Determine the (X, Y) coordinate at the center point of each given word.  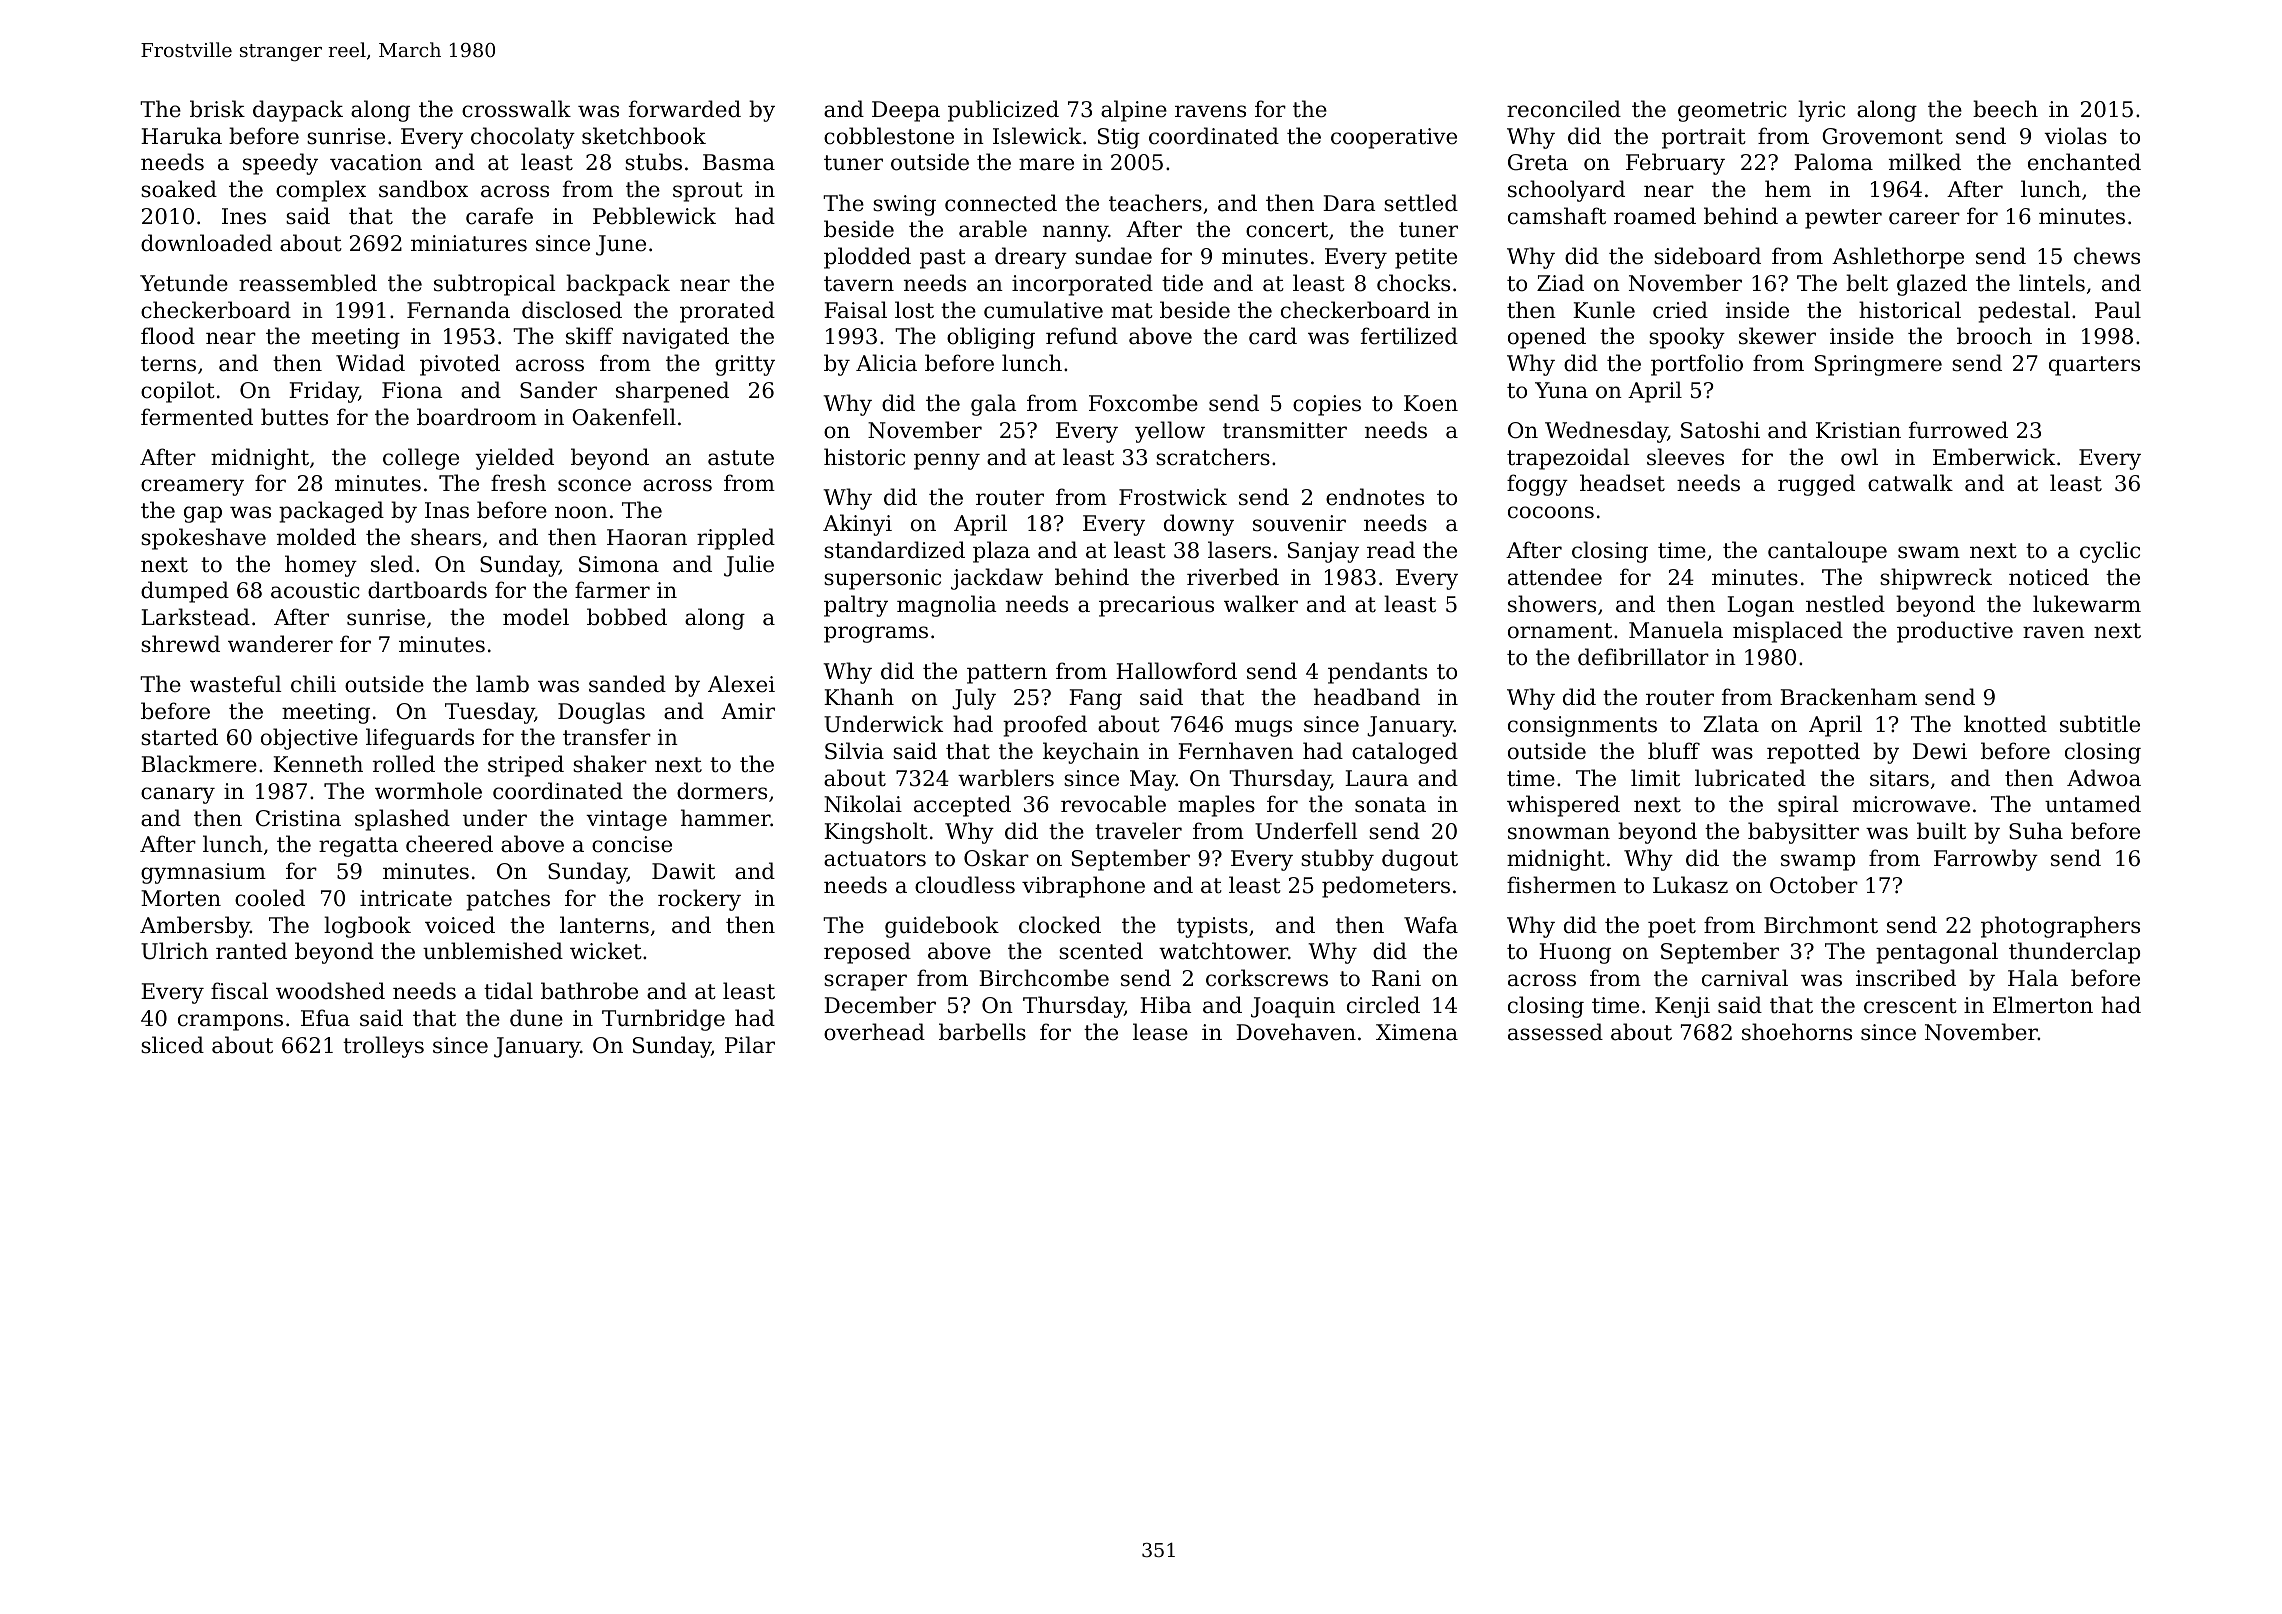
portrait (1704, 138)
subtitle (2100, 724)
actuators (875, 859)
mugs (1263, 728)
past (943, 259)
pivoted (460, 365)
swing (904, 205)
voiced (460, 925)
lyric (1821, 111)
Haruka (181, 136)
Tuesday (490, 713)
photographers (2060, 927)
